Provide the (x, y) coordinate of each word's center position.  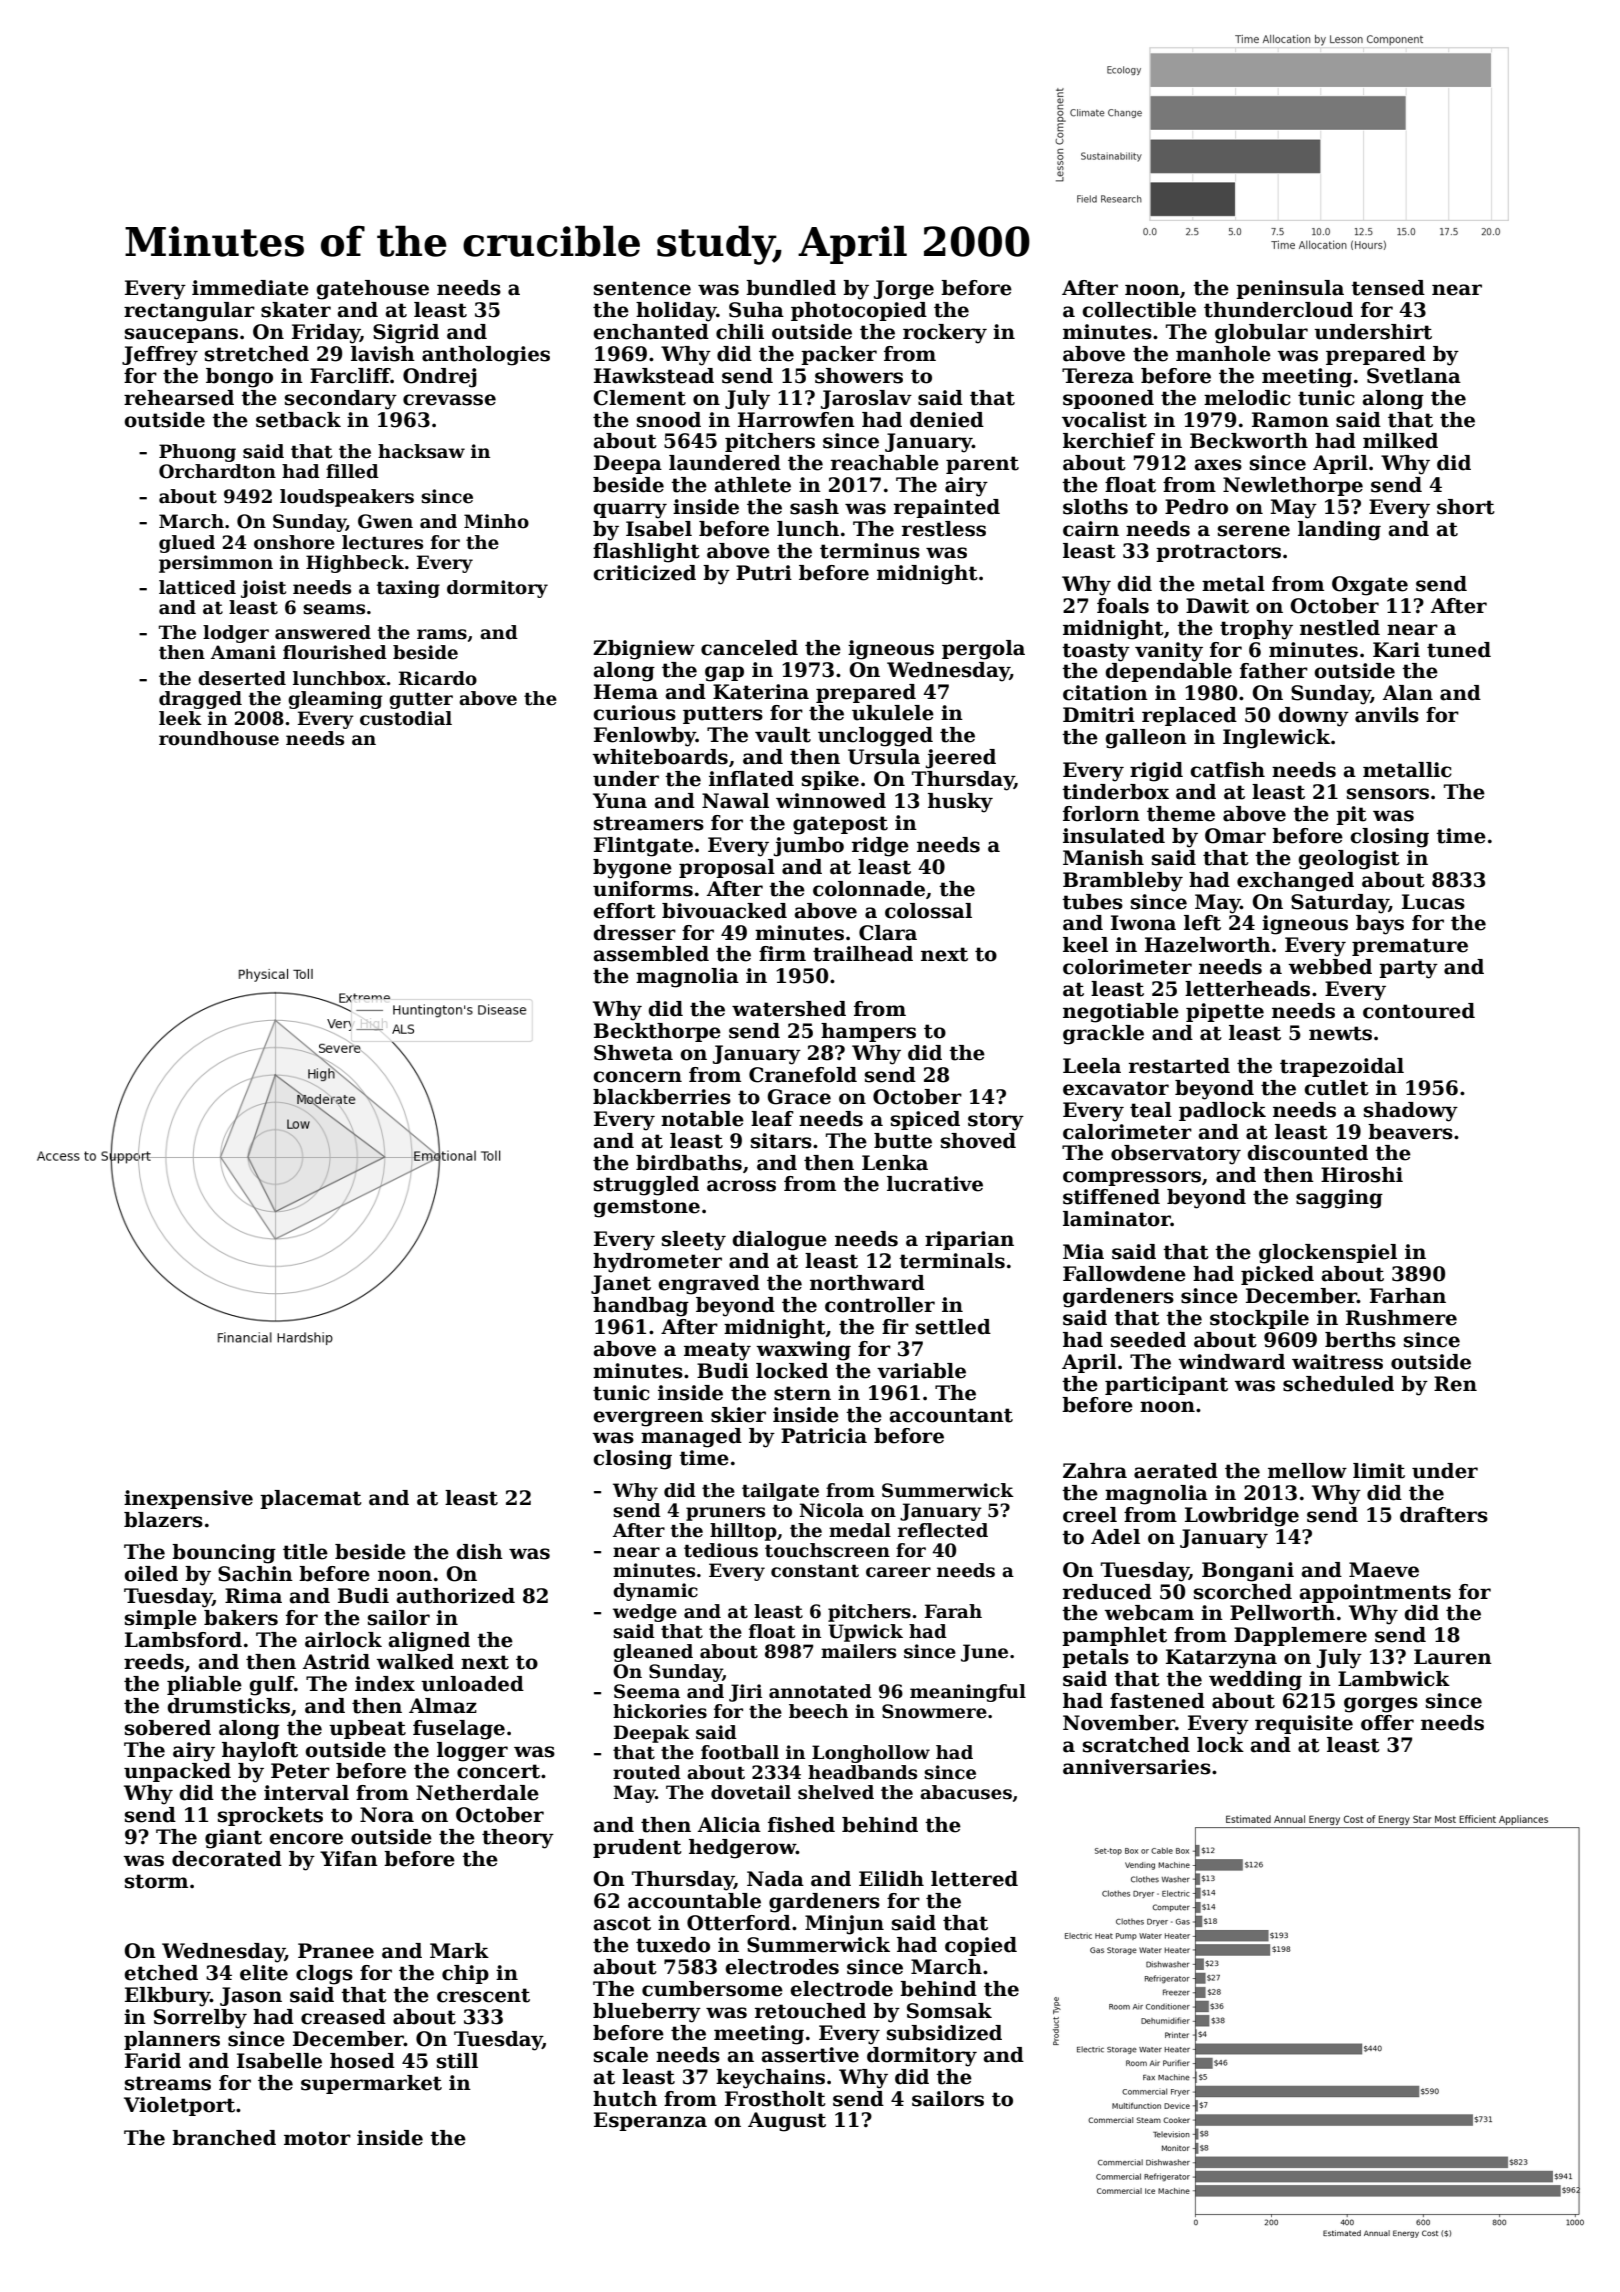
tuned (1459, 650)
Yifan (349, 1859)
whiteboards (660, 757)
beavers (1410, 1132)
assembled (651, 954)
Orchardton (217, 471)
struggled (646, 1186)
